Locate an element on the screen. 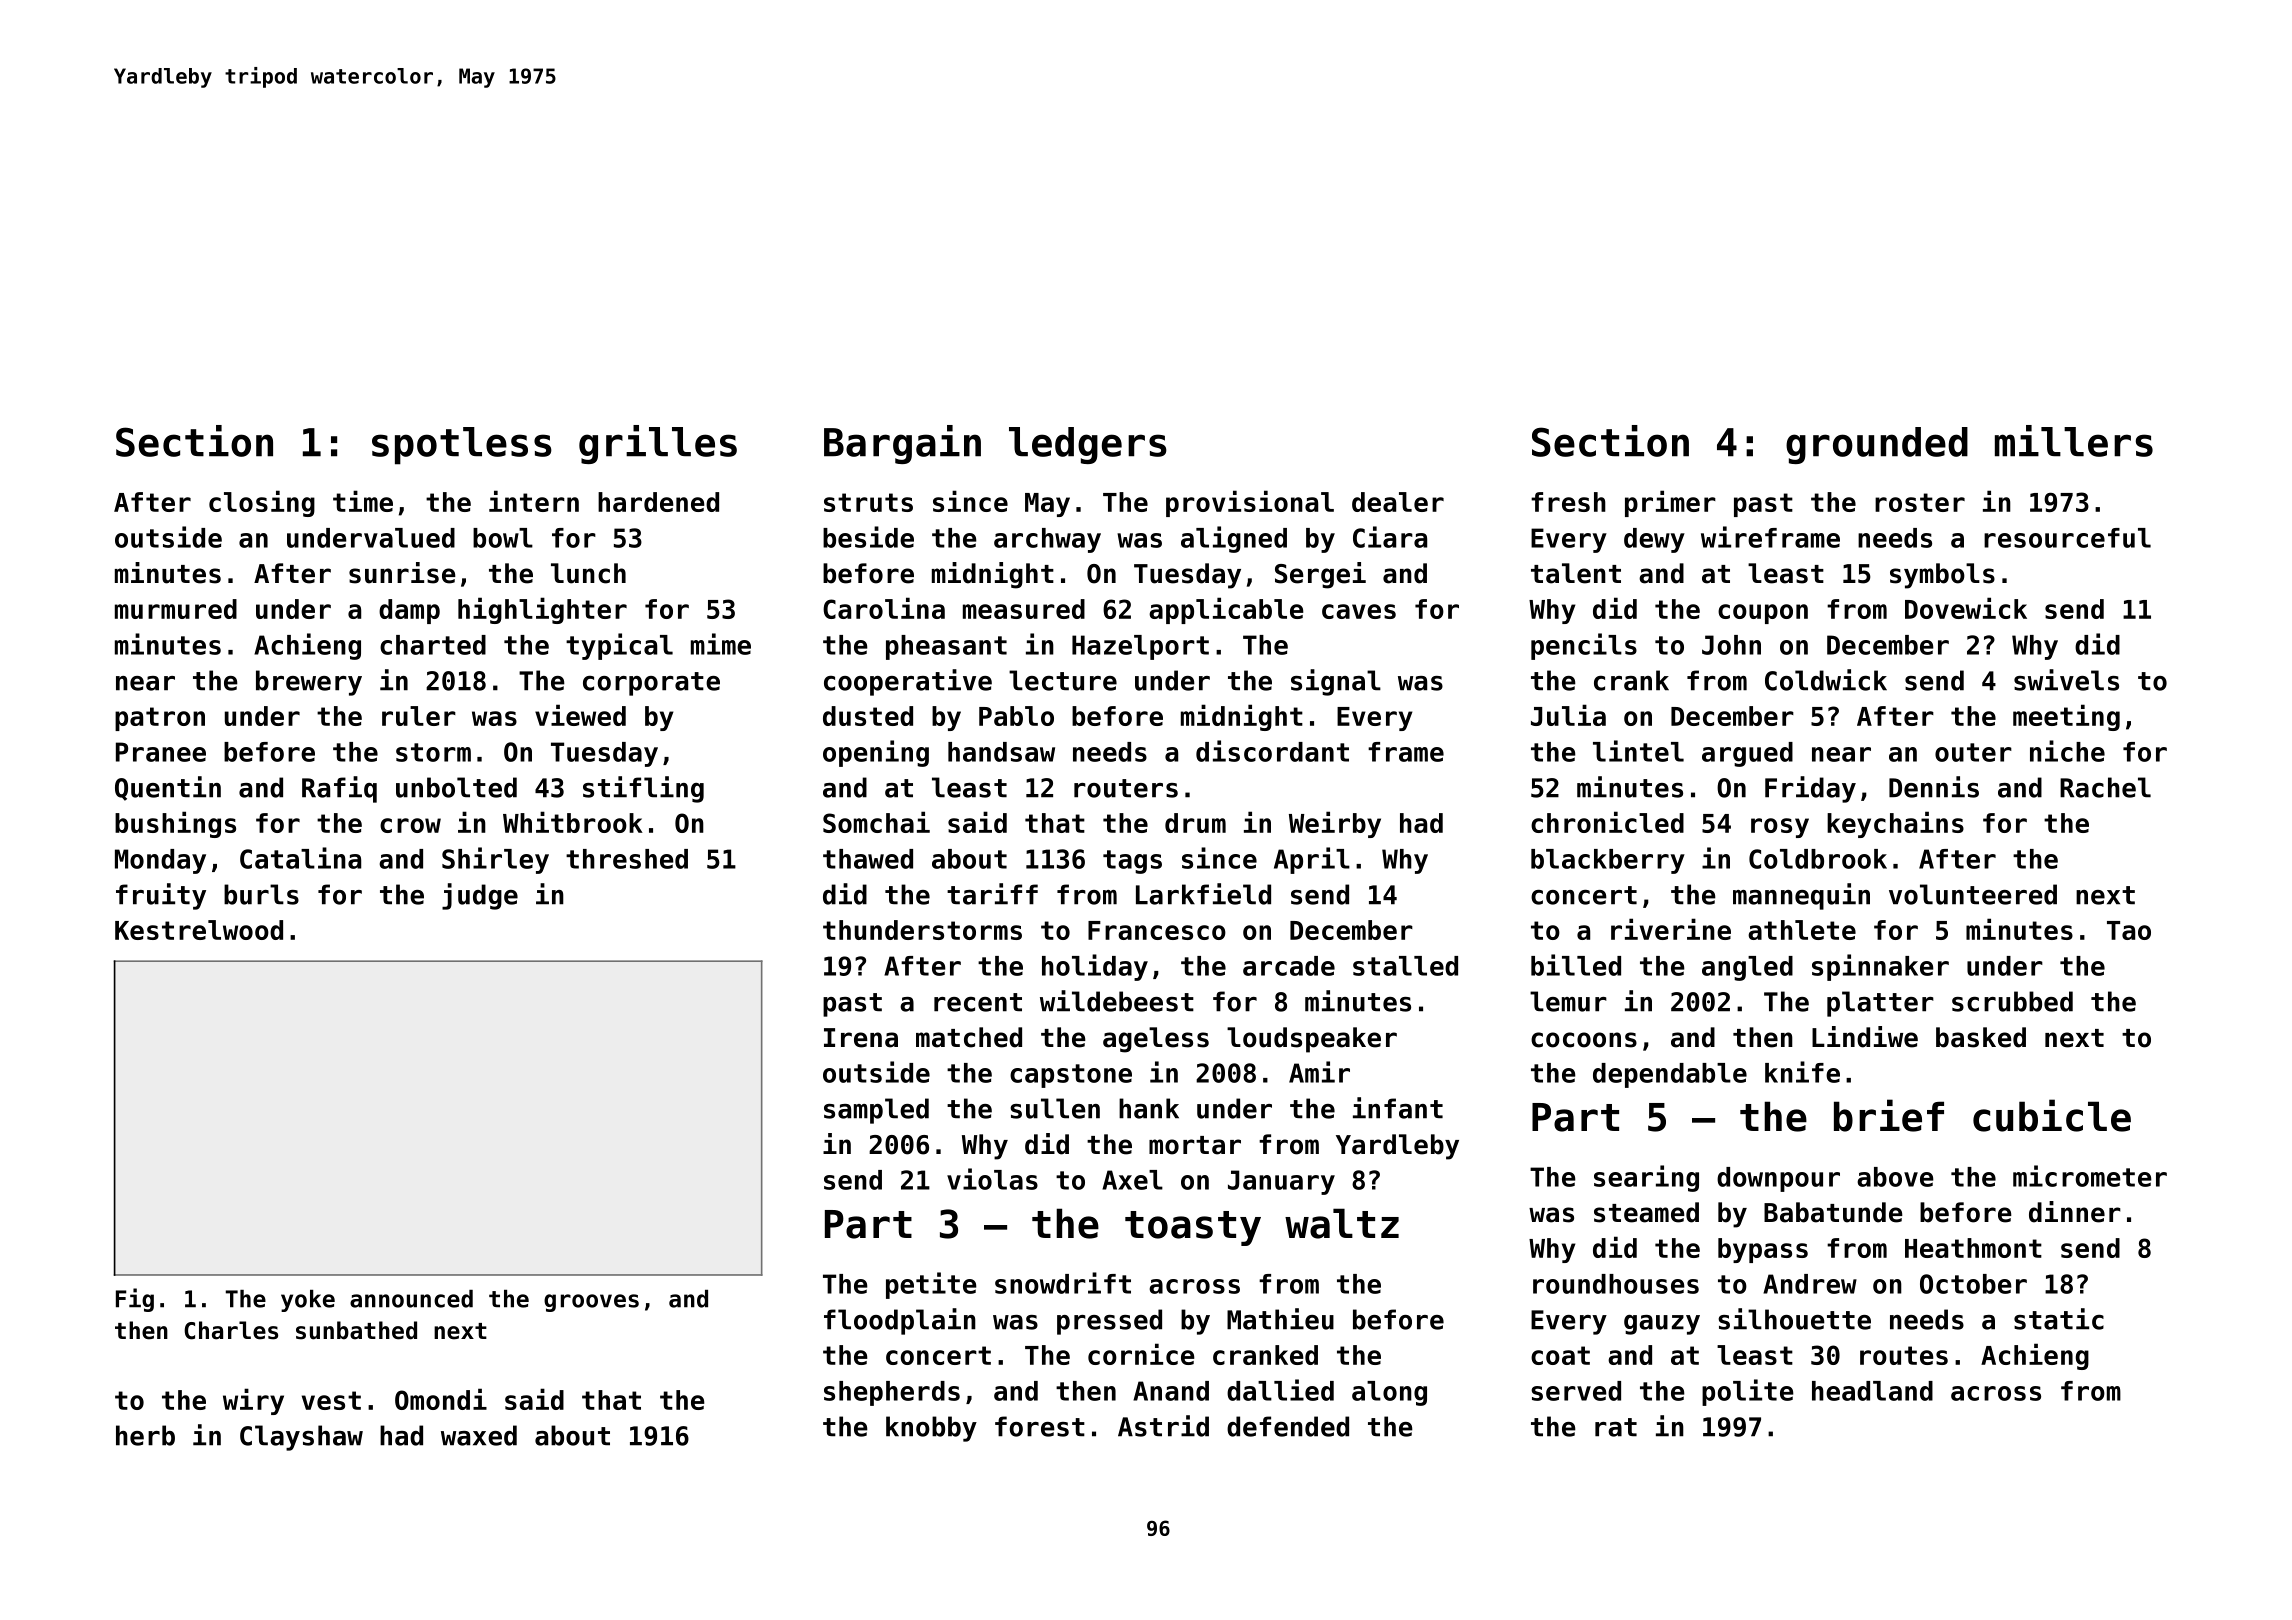  Bargain is located at coordinates (902, 444).
